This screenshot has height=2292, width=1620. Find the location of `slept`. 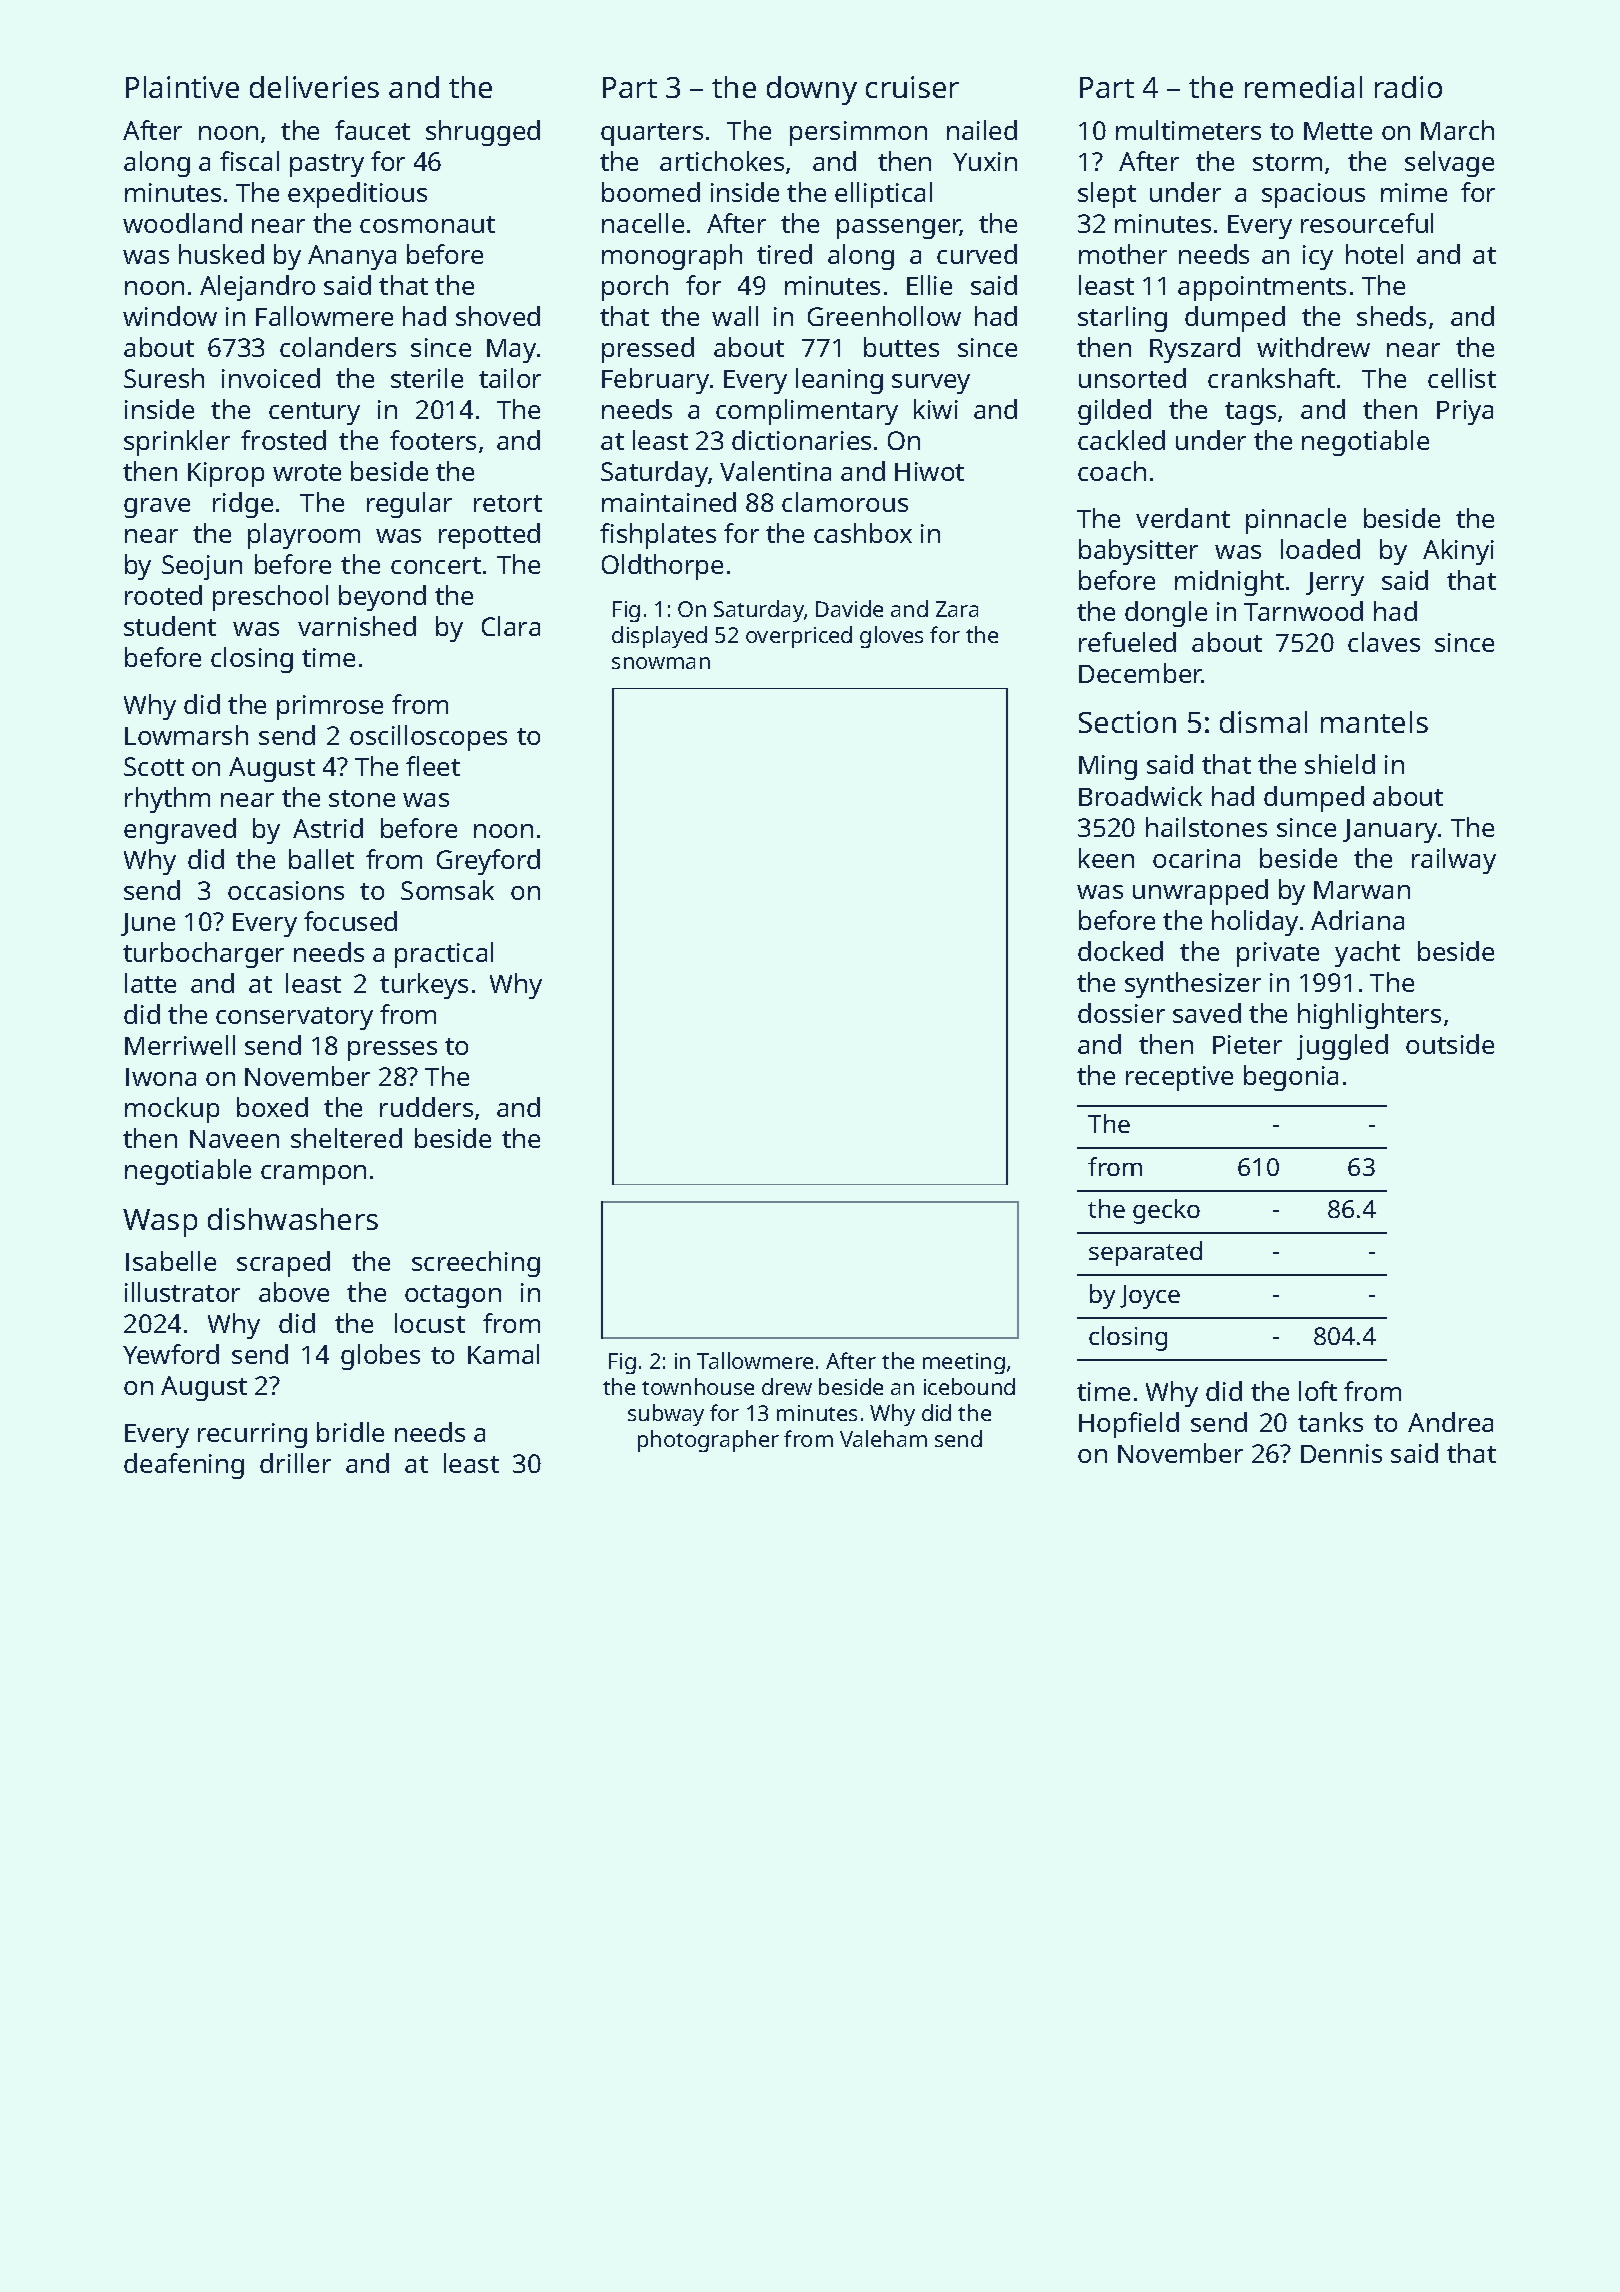

slept is located at coordinates (1107, 195).
